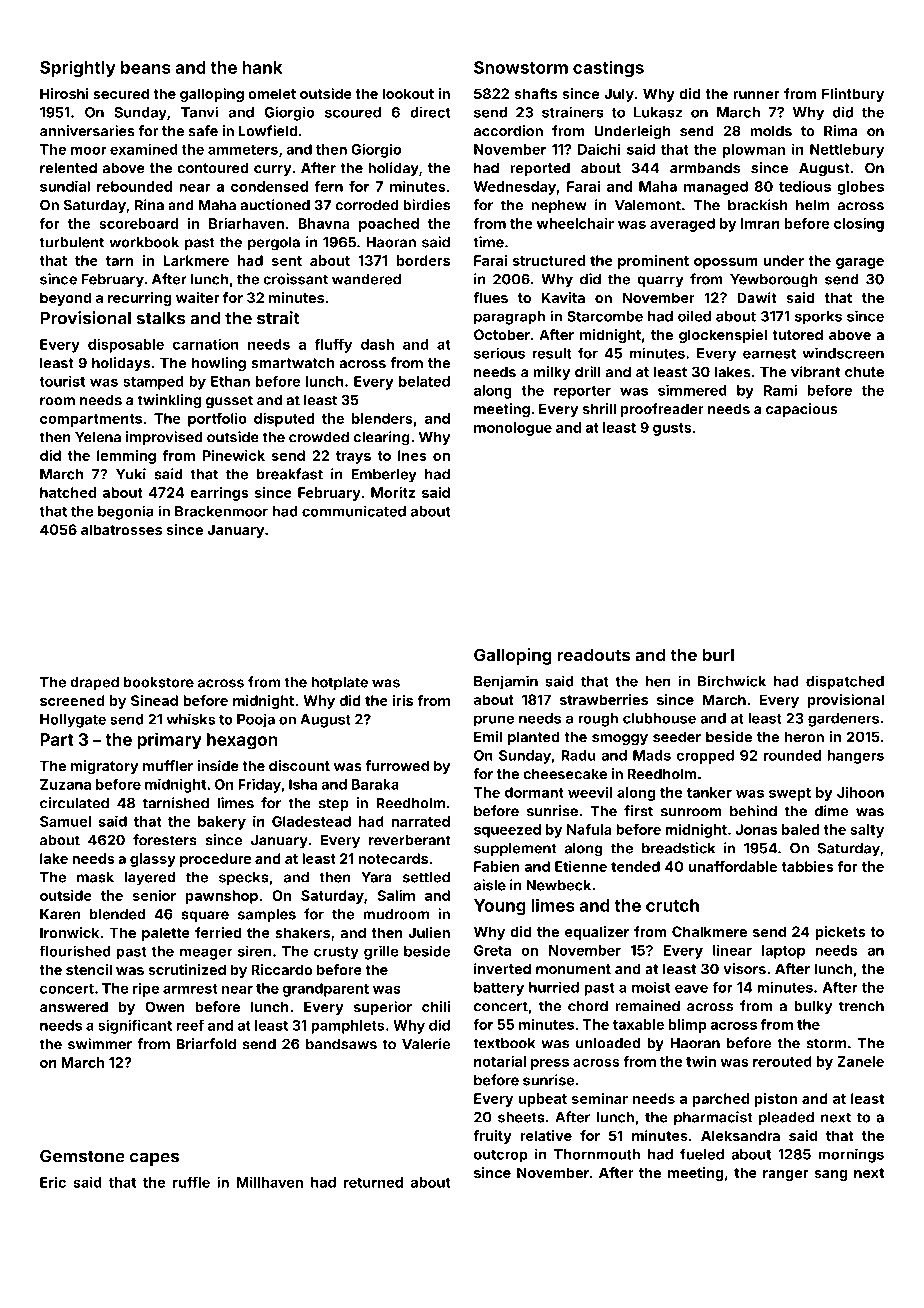 The width and height of the document is (924, 1308). What do you see at coordinates (206, 1044) in the document?
I see `Briarfold` at bounding box center [206, 1044].
